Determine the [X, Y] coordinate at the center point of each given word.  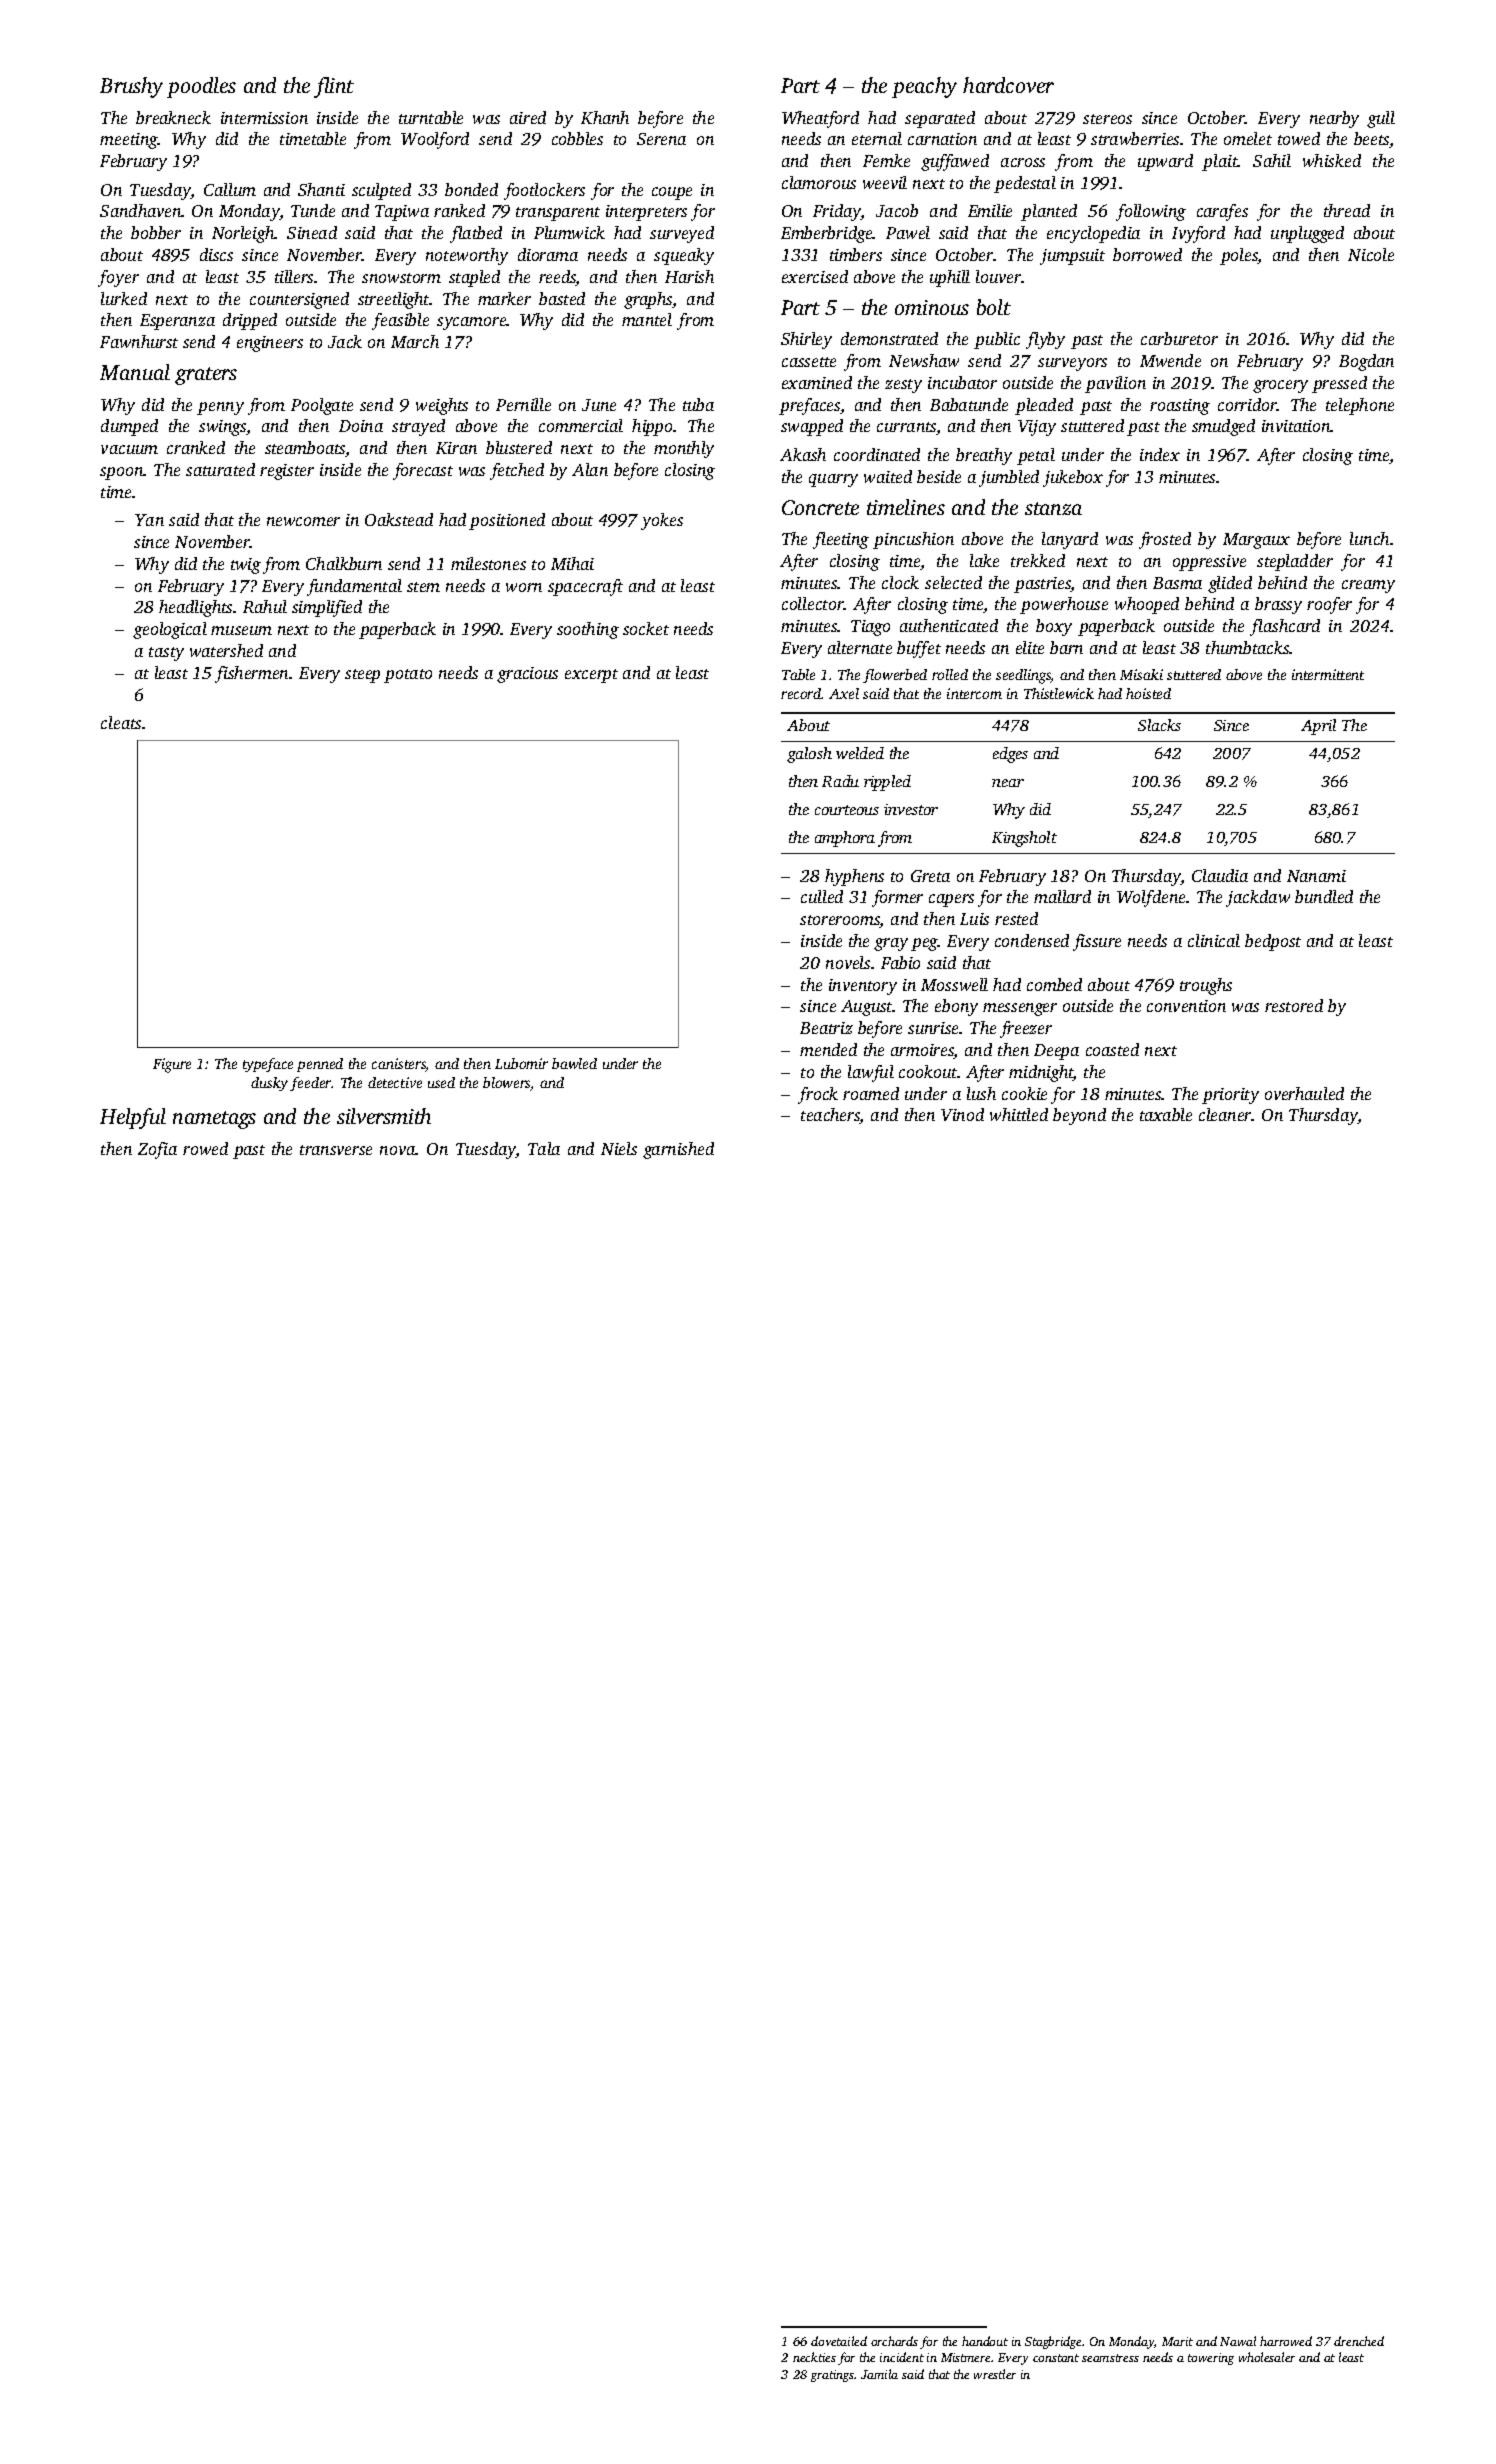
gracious [527, 675]
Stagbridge [1053, 2342]
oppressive [1209, 563]
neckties [814, 2357]
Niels [619, 1148]
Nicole [1371, 254]
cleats [121, 722]
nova [398, 1150]
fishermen [251, 674]
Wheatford [820, 119]
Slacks [1159, 725]
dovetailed [839, 2341]
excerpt [591, 676]
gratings [832, 2376]
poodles [201, 87]
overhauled [1304, 1093]
